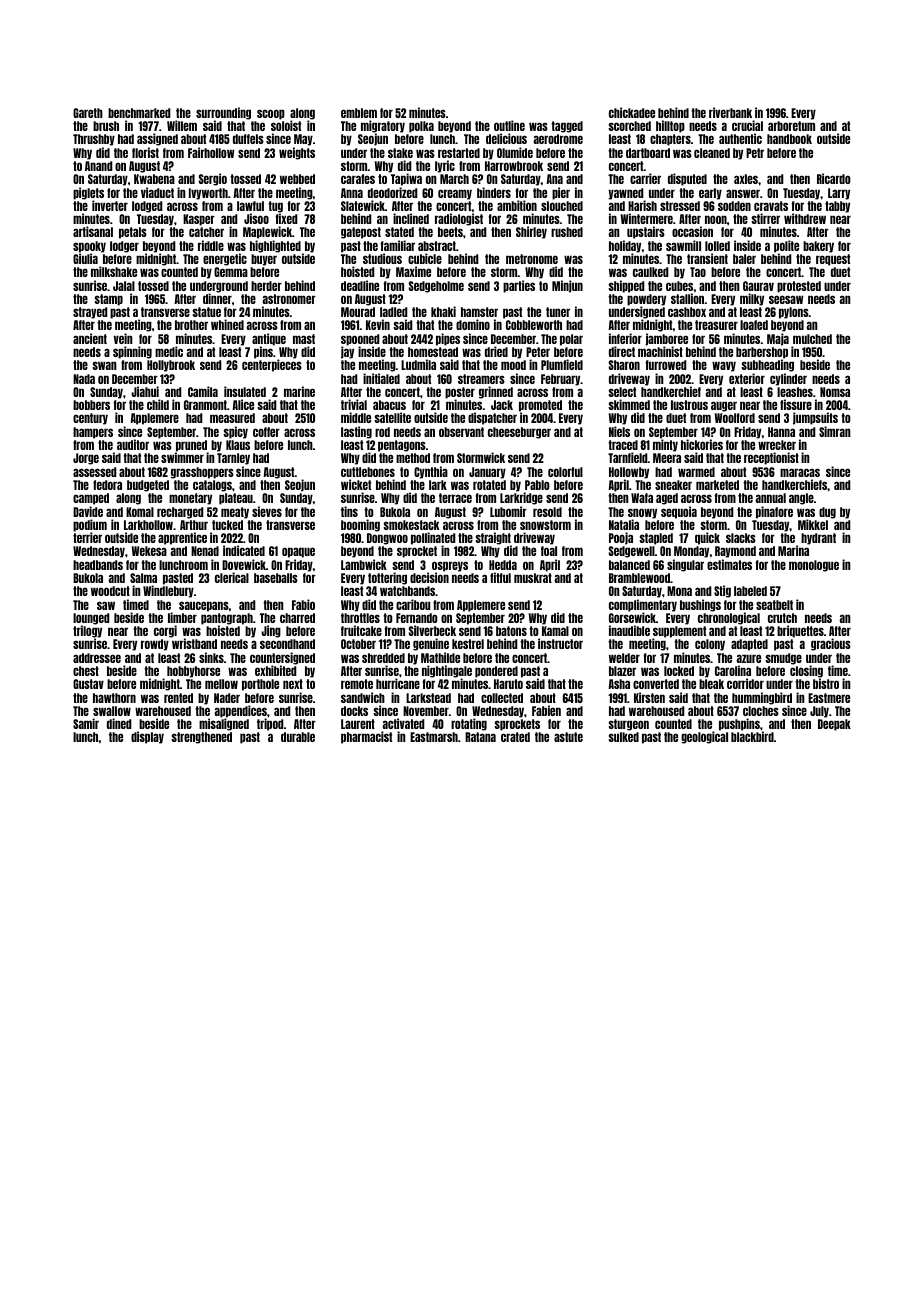  What do you see at coordinates (147, 737) in the screenshot?
I see `display` at bounding box center [147, 737].
